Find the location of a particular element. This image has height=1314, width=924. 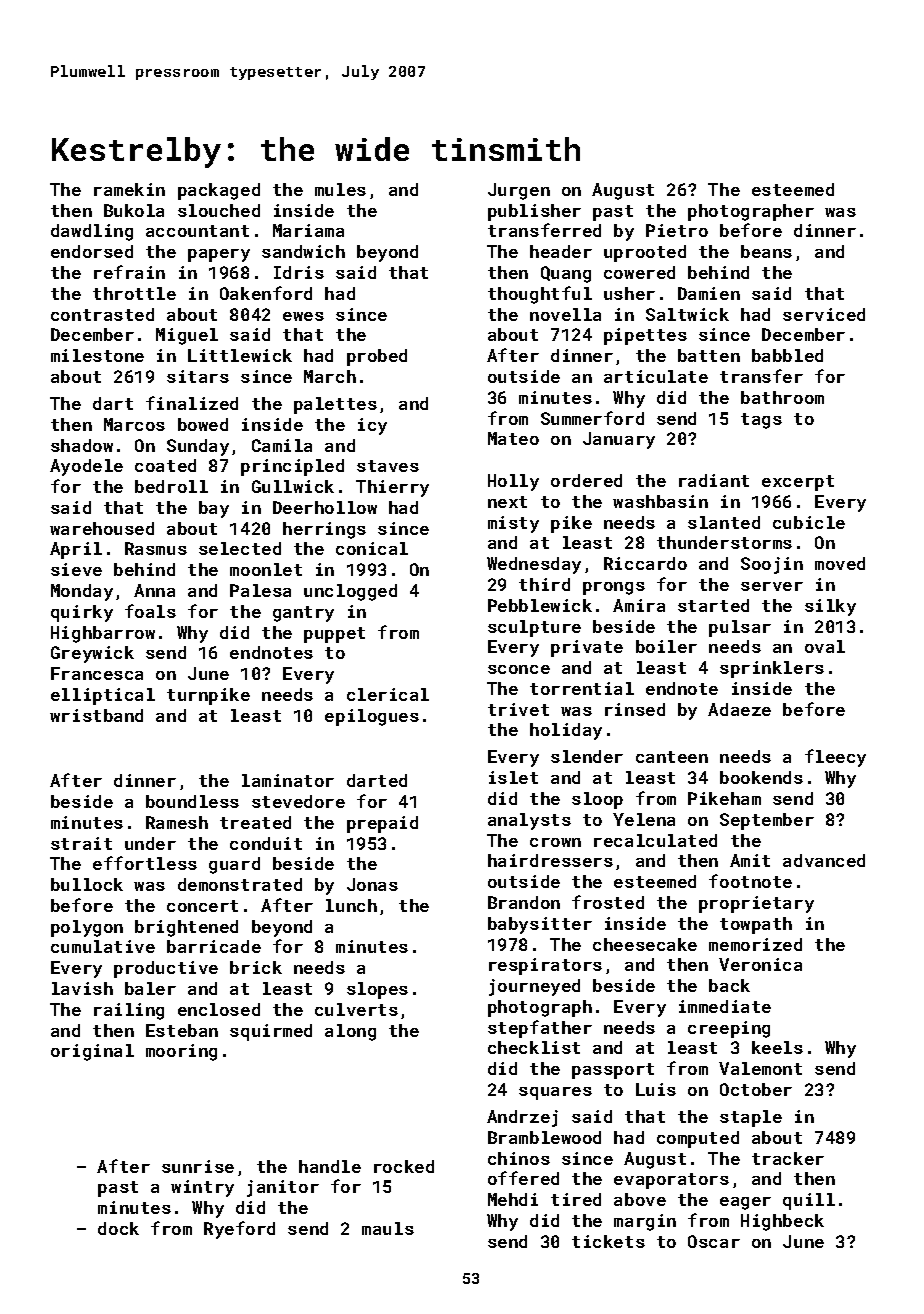

fleecy is located at coordinates (835, 758).
